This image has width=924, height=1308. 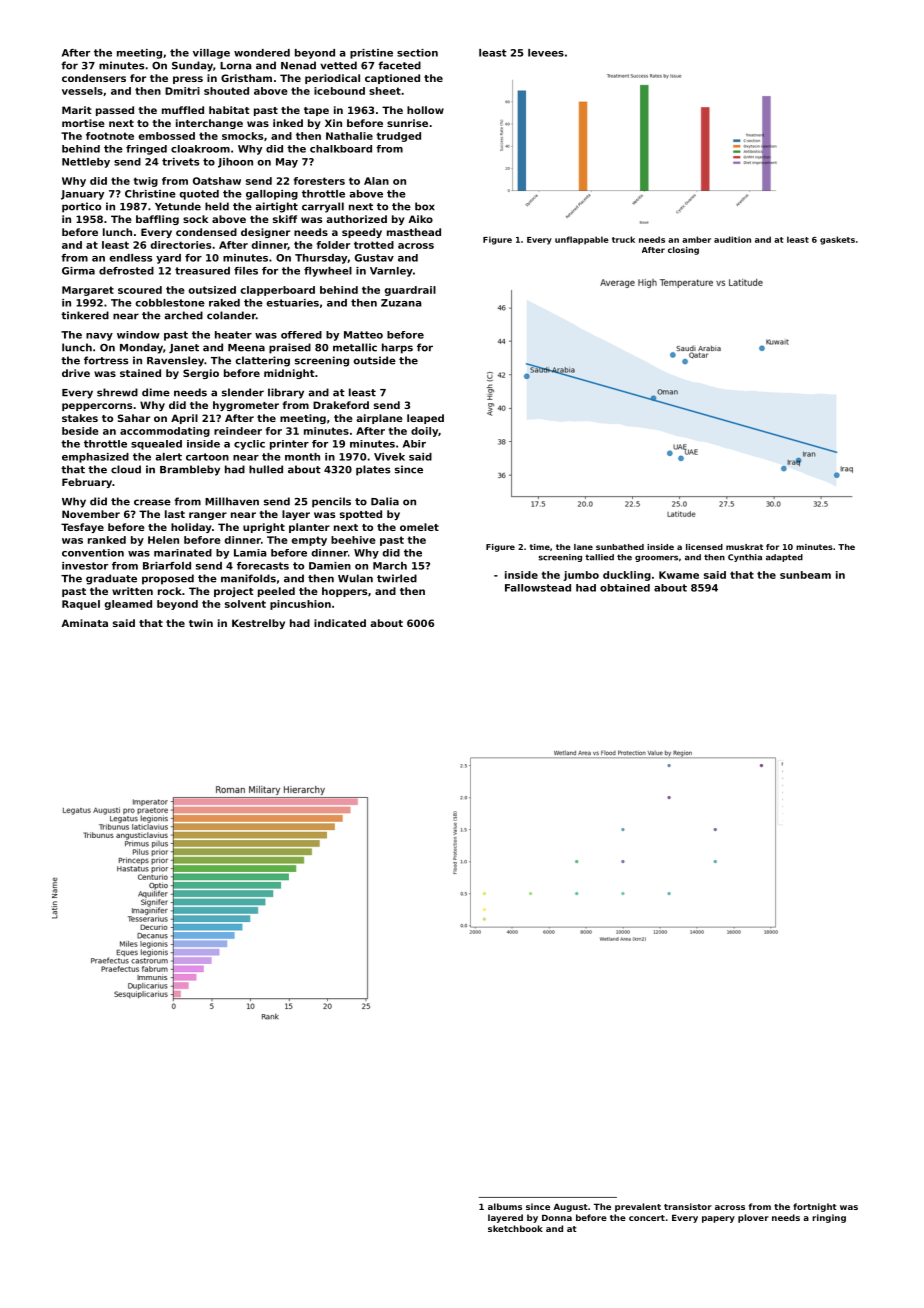 I want to click on sketchbook, so click(x=515, y=1228).
